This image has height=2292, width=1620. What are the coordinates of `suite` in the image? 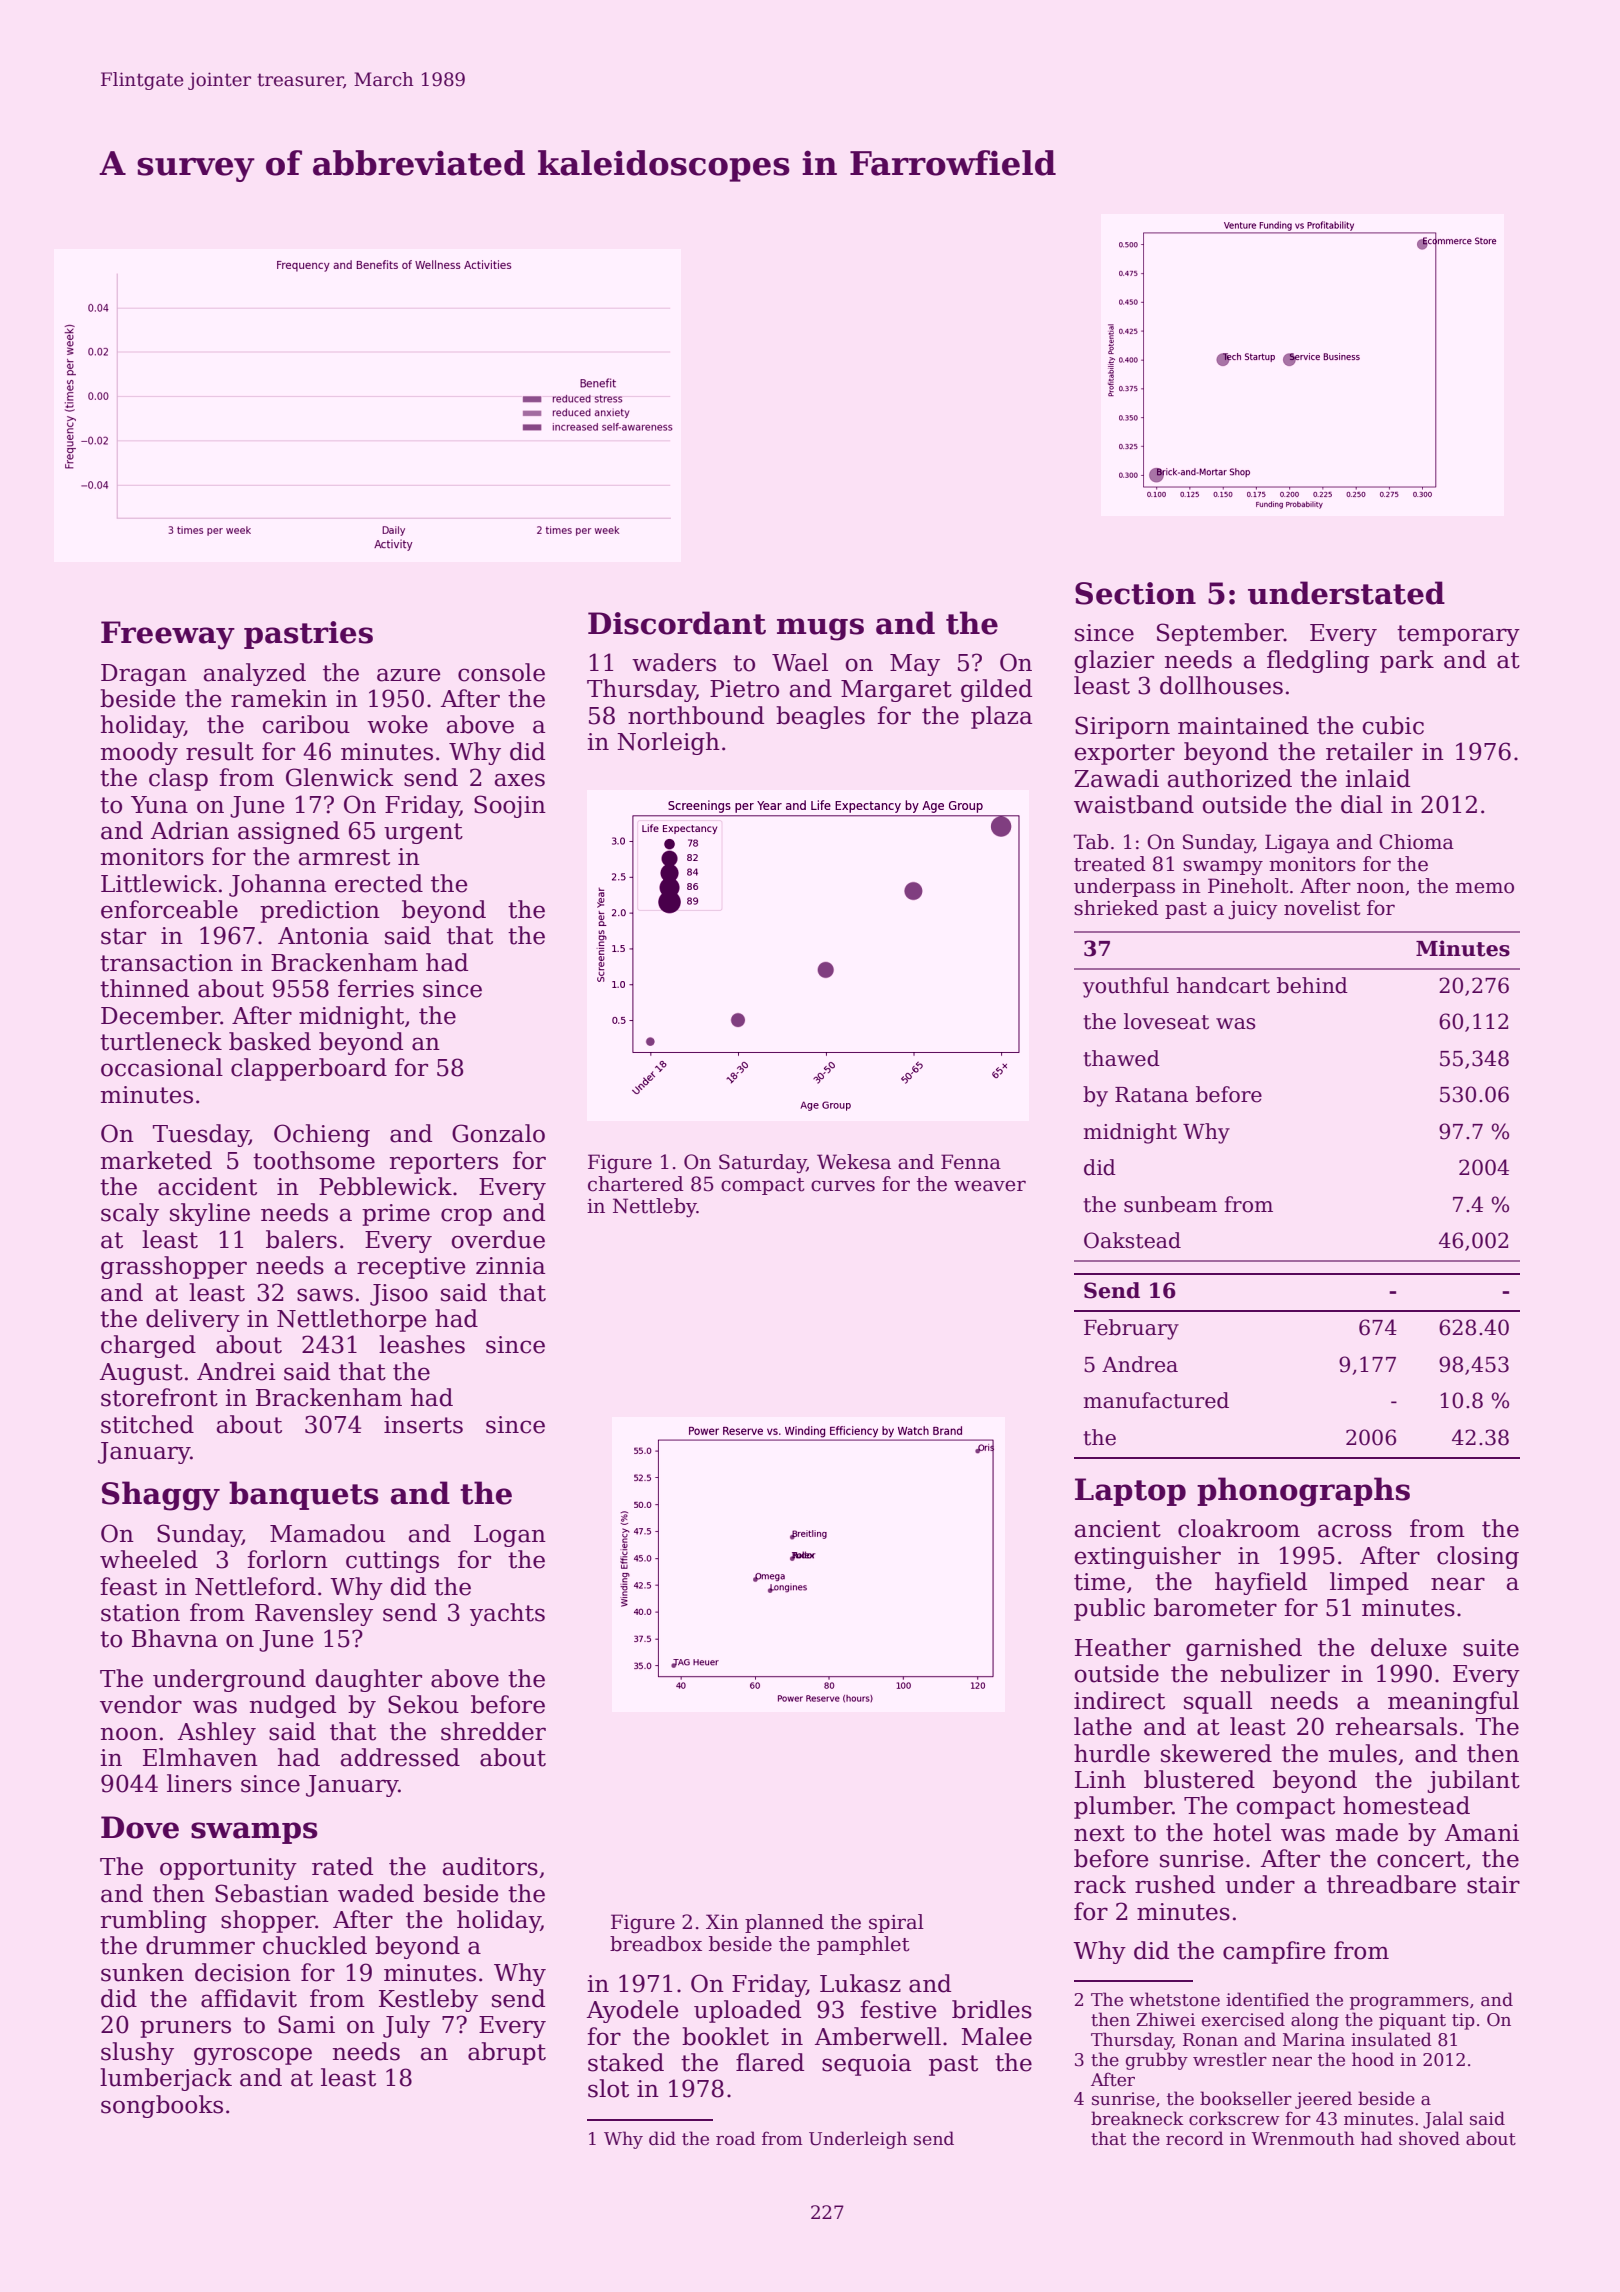 It's located at (1491, 1648).
